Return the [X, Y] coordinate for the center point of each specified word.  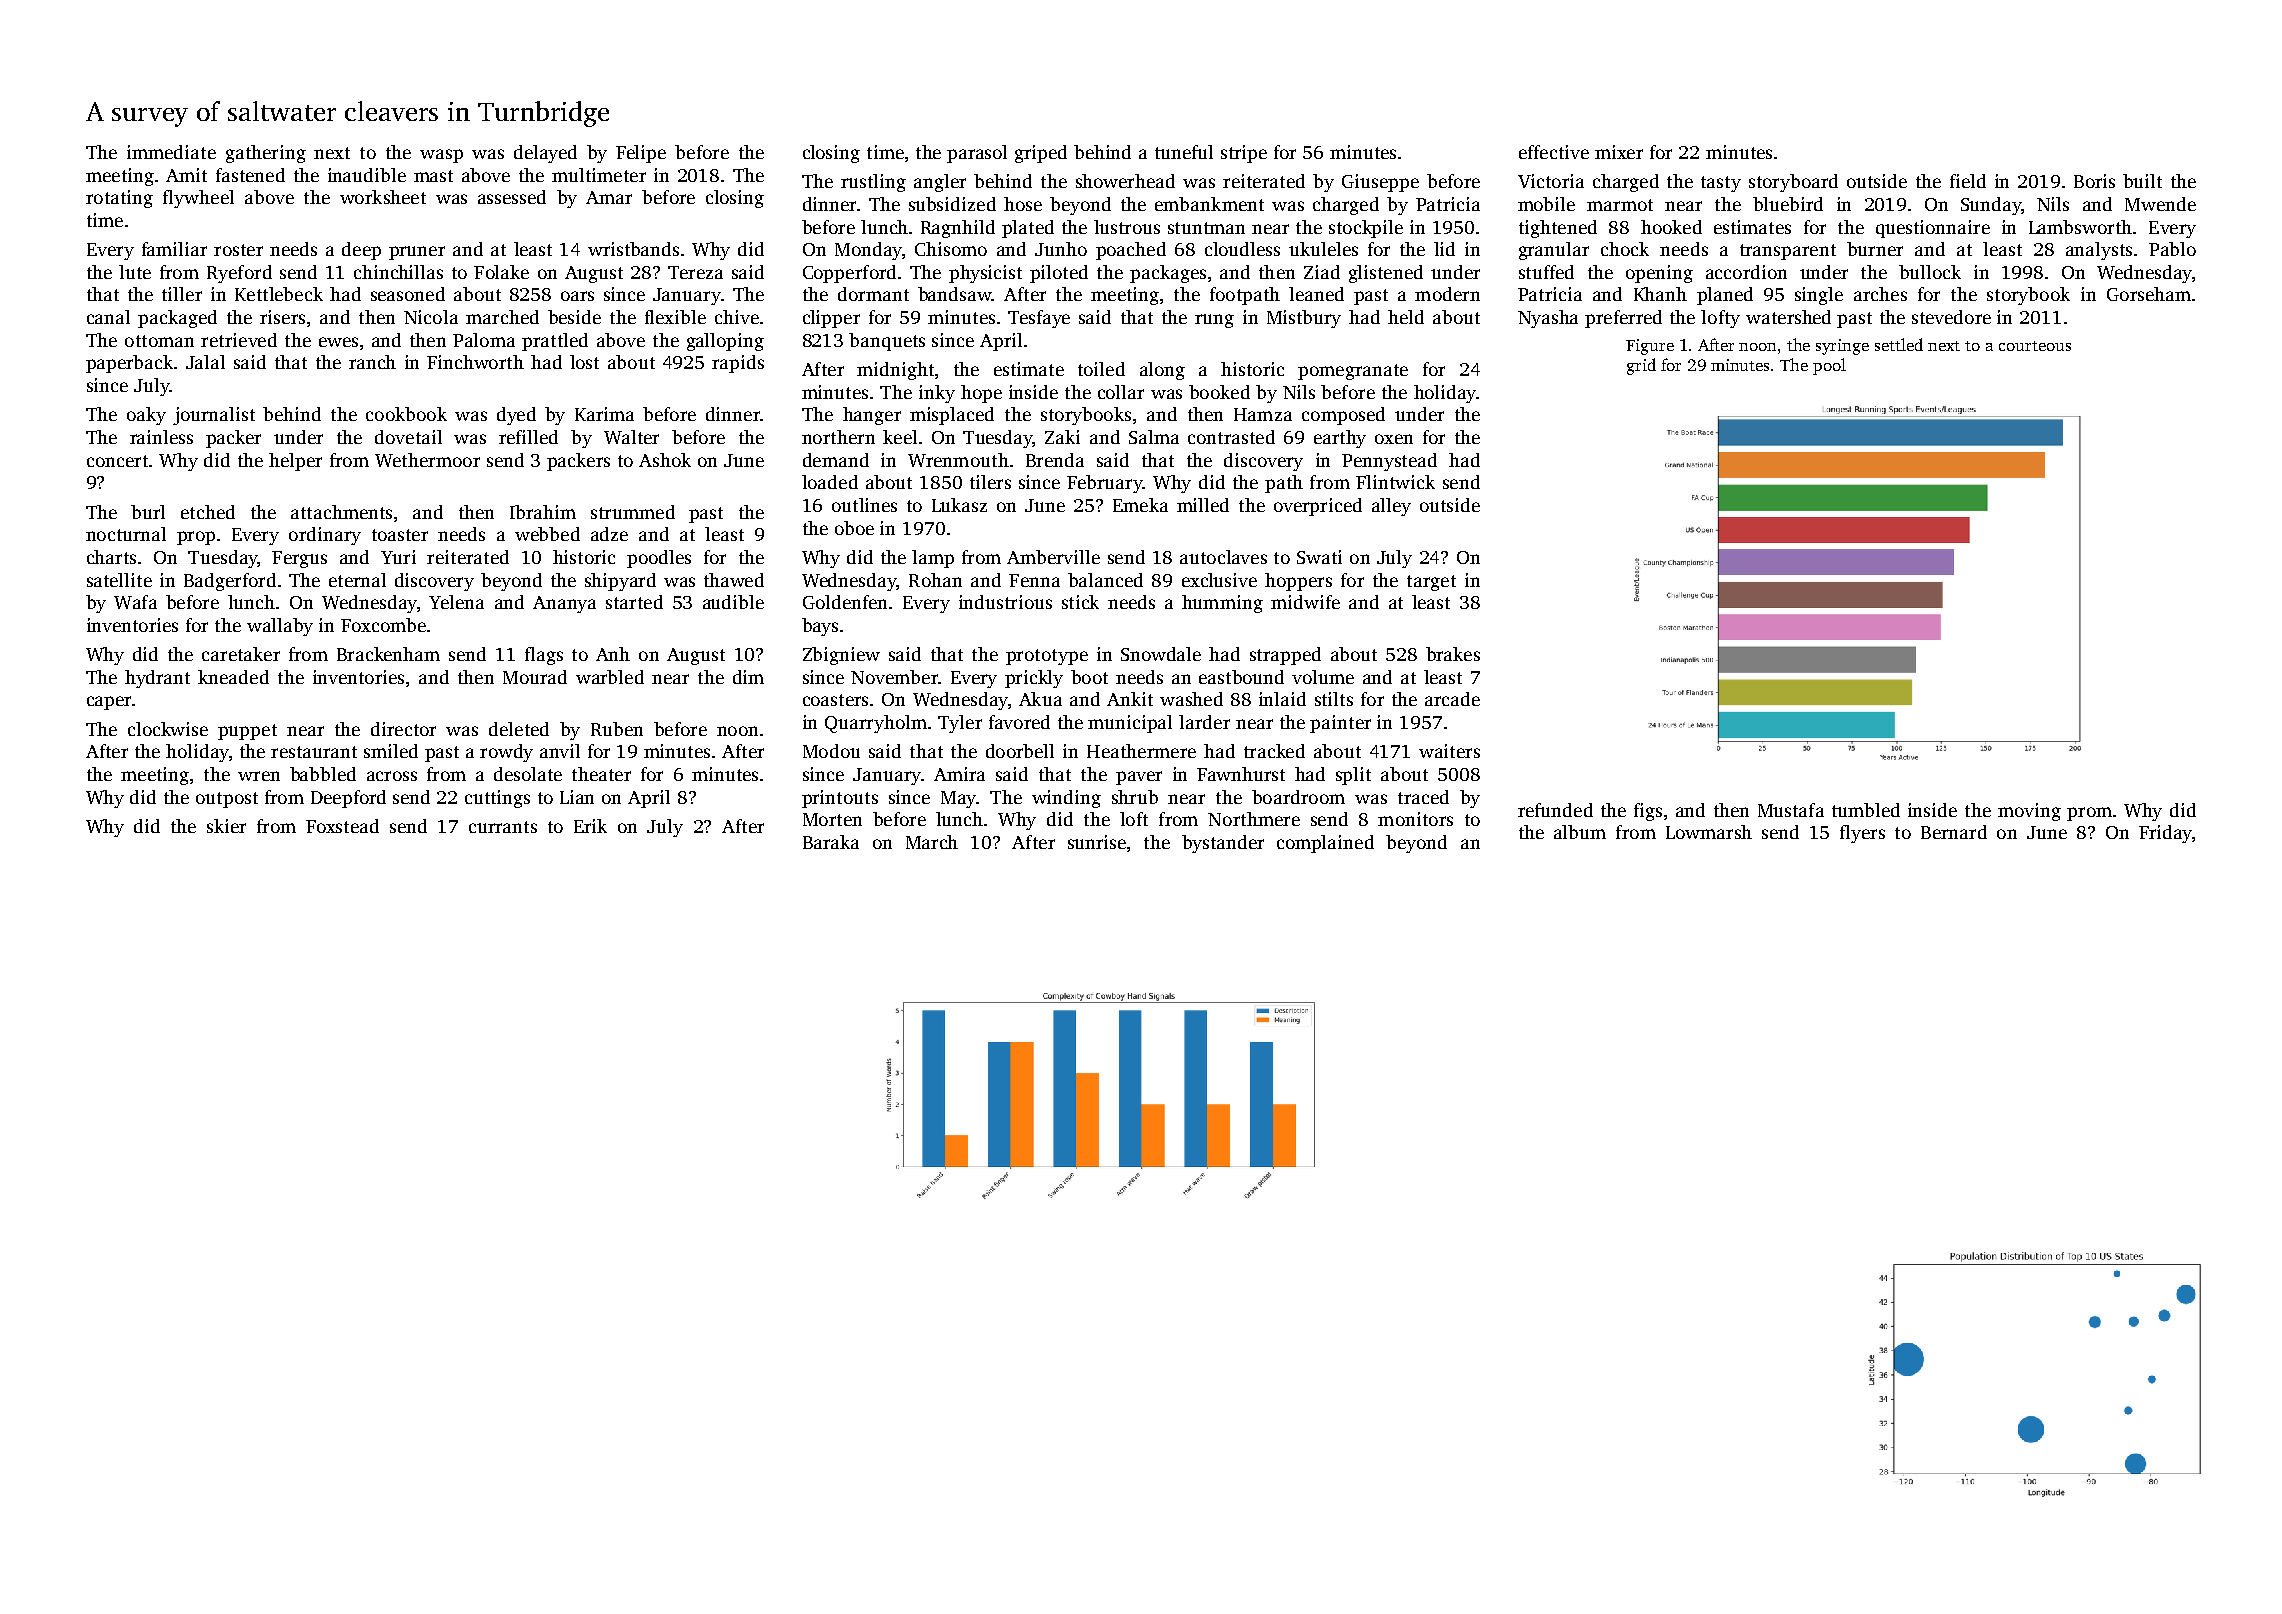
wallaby [280, 627]
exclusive [1219, 580]
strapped [1285, 656]
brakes [1453, 654]
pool [1829, 366]
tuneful [1184, 152]
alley [1391, 507]
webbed [547, 534]
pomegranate [1353, 372]
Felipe [641, 154]
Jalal [205, 362]
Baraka [831, 842]
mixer [1619, 152]
